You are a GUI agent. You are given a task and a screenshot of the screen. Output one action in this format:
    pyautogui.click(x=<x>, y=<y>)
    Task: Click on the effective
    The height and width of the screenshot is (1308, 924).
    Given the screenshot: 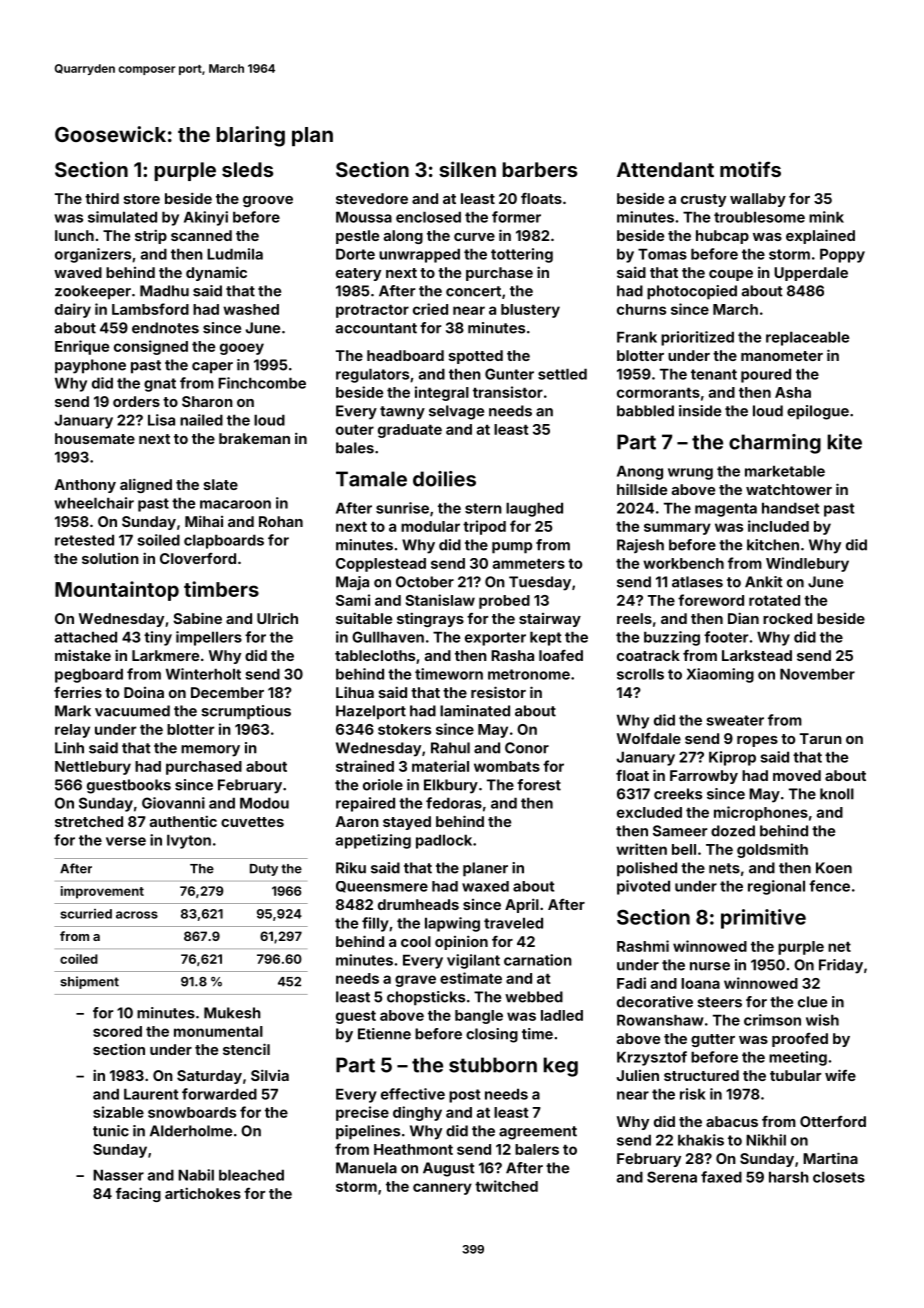 What is the action you would take?
    pyautogui.click(x=413, y=1094)
